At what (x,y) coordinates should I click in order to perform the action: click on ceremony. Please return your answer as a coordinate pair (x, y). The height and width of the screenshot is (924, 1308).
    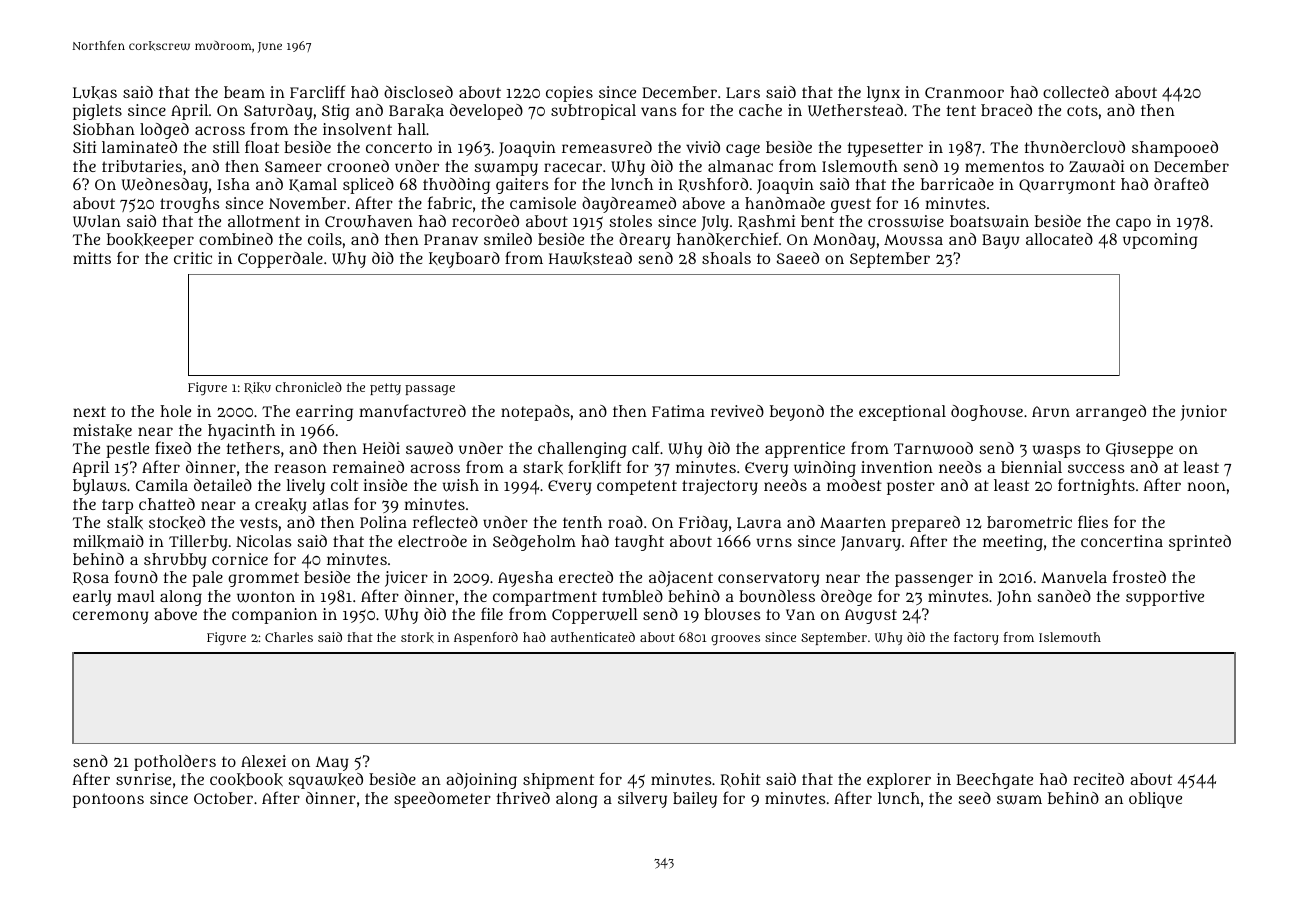
    Looking at the image, I should click on (111, 617).
